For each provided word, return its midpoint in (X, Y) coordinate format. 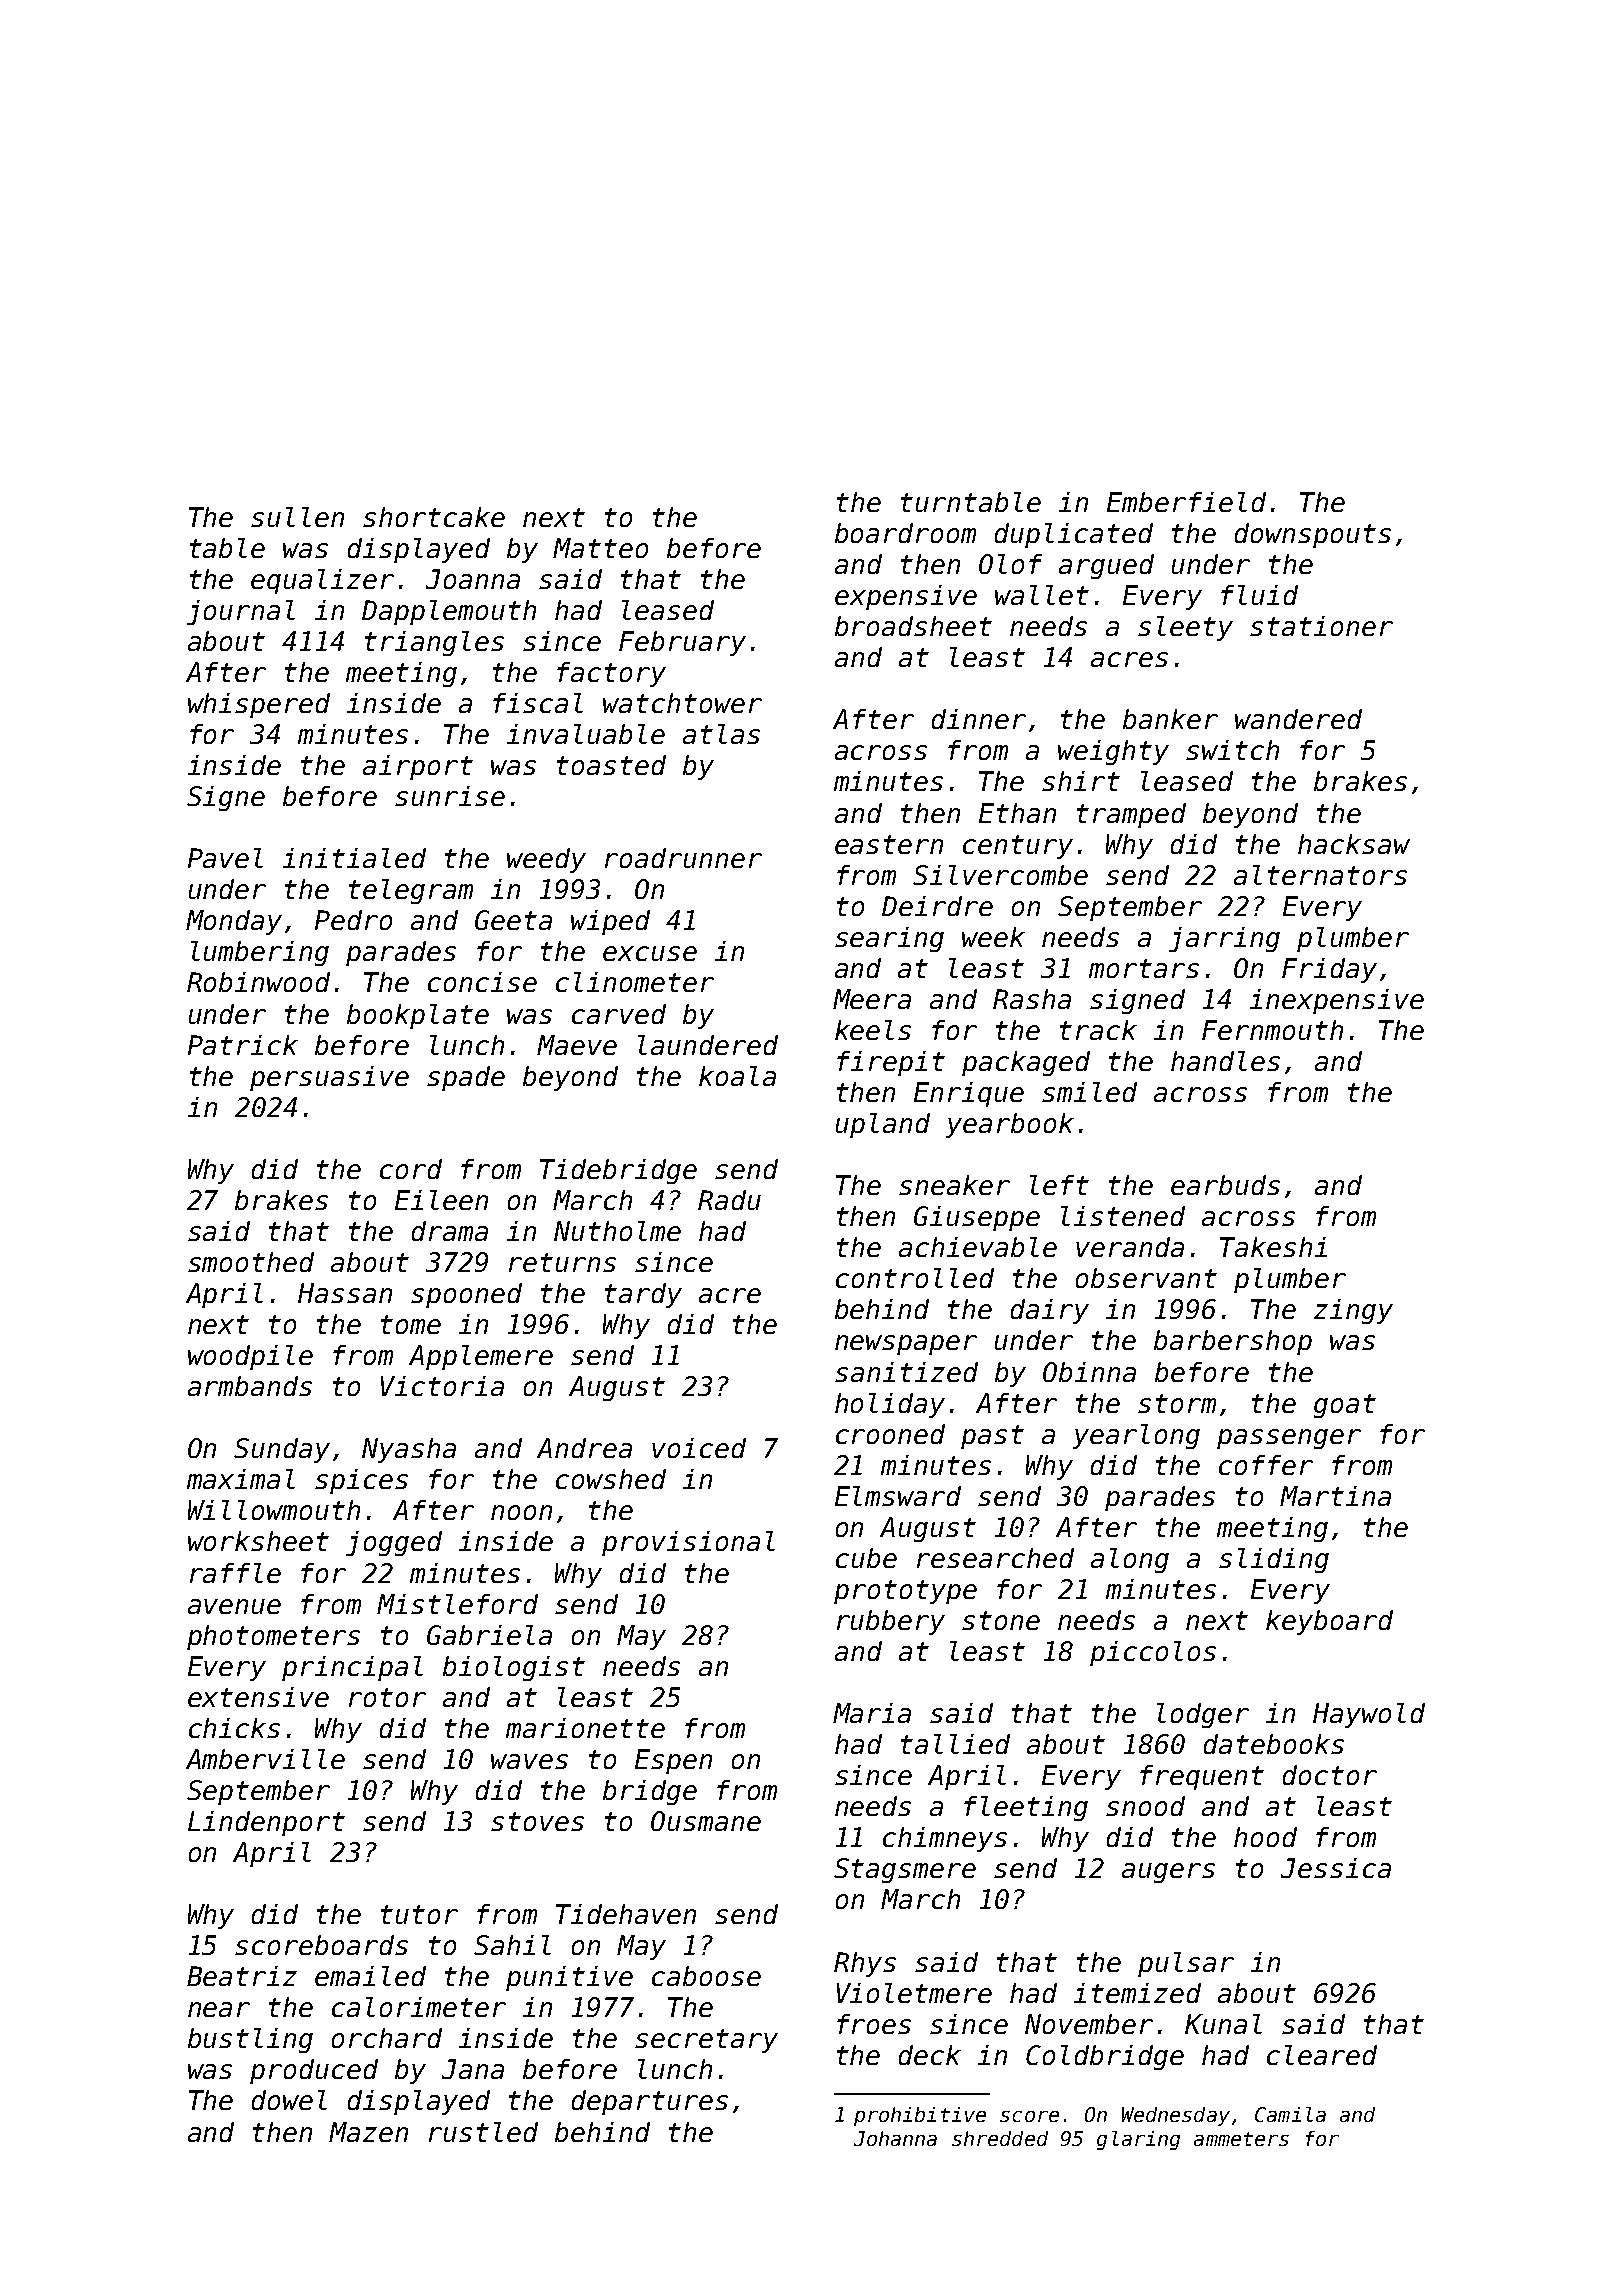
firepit (891, 1063)
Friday (1329, 970)
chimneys (945, 1839)
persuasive (329, 1078)
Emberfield (1186, 502)
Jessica (1336, 1868)
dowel (289, 2100)
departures (650, 2102)
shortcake (434, 517)
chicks (234, 1728)
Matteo (600, 548)
